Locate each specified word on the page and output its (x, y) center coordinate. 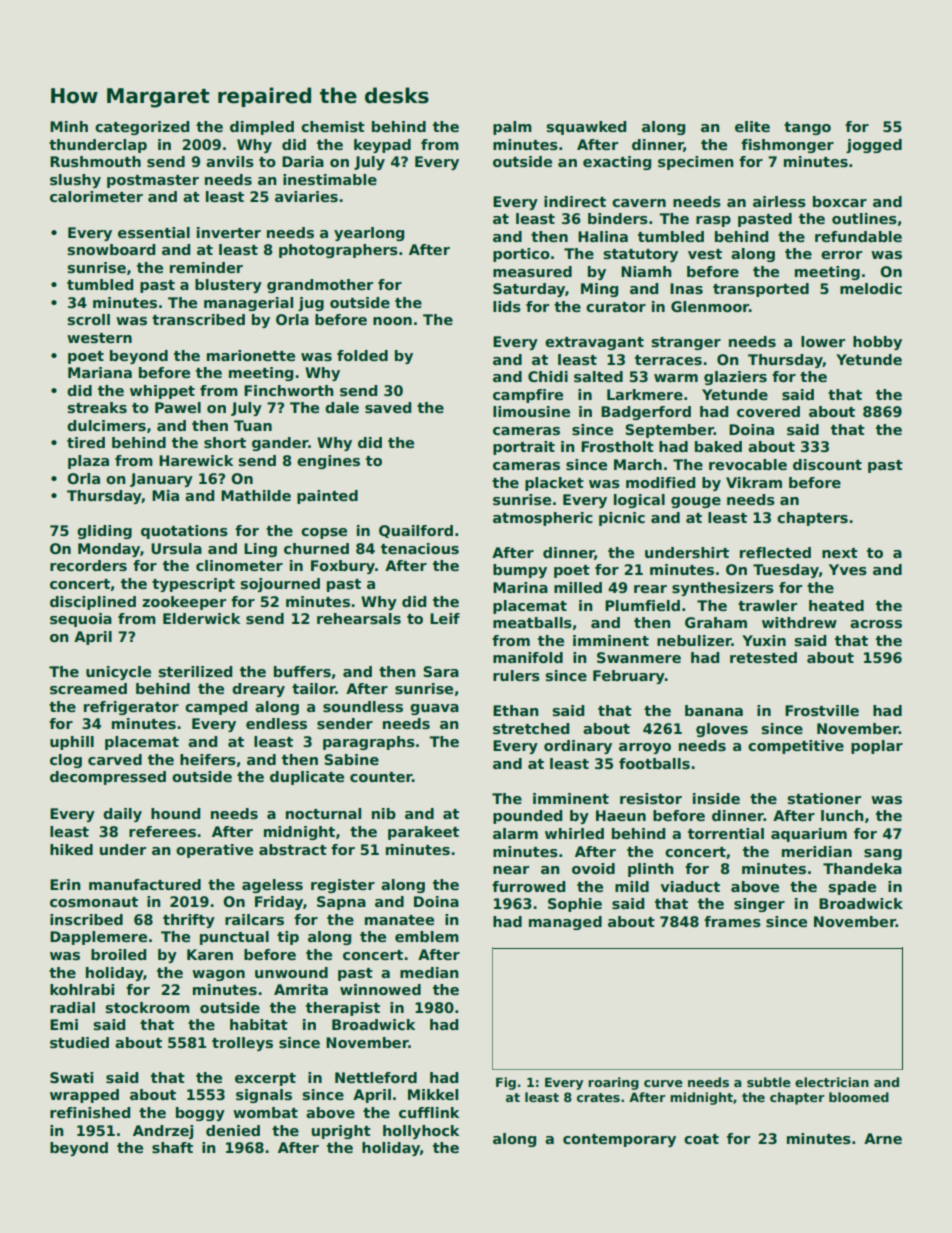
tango (807, 128)
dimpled (262, 128)
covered (768, 411)
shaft (172, 1147)
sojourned (280, 585)
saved (388, 407)
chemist (333, 126)
